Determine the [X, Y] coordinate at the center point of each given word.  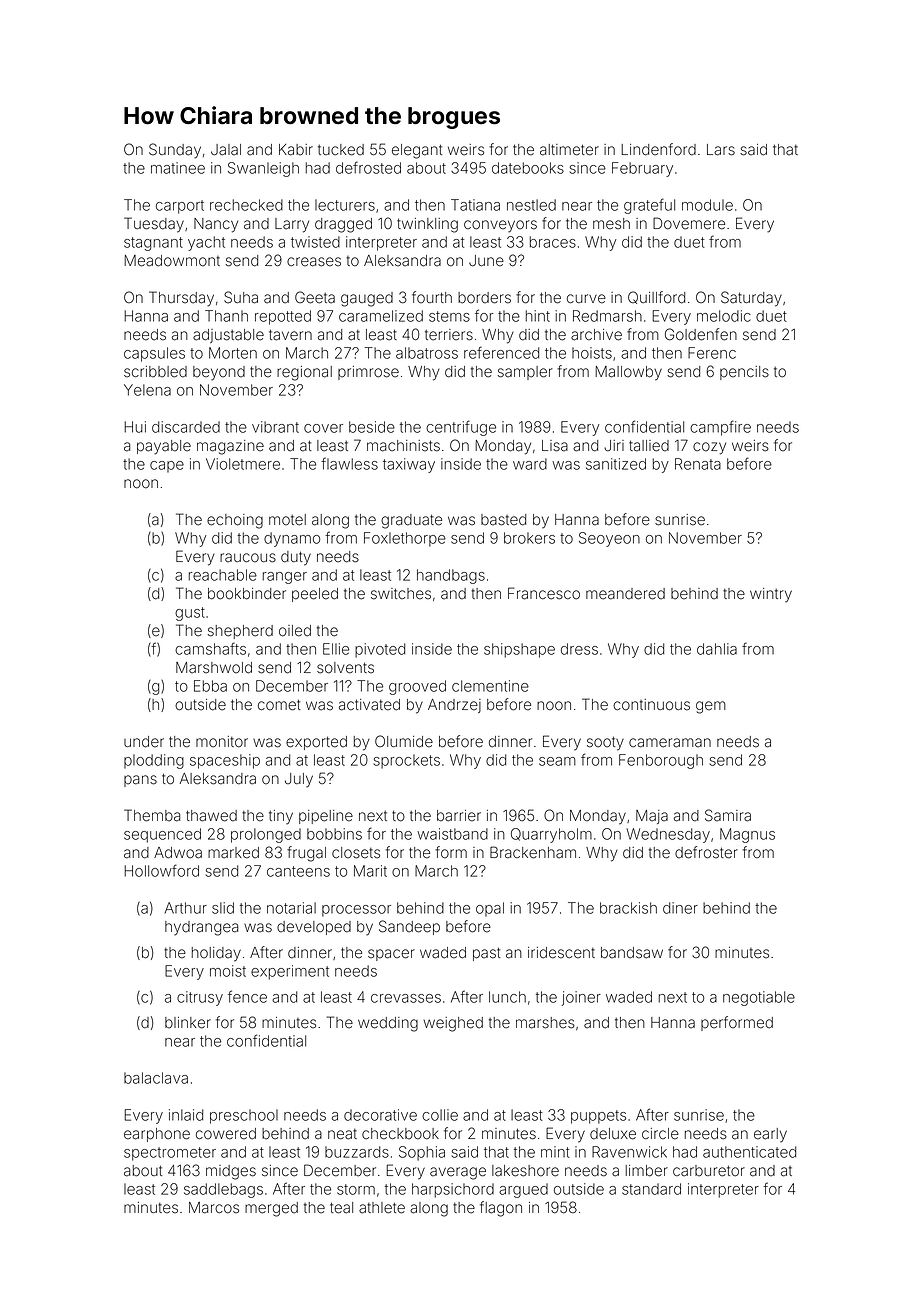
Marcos [214, 1208]
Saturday [751, 299]
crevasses [406, 998]
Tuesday [154, 225]
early [770, 1135]
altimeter [569, 150]
